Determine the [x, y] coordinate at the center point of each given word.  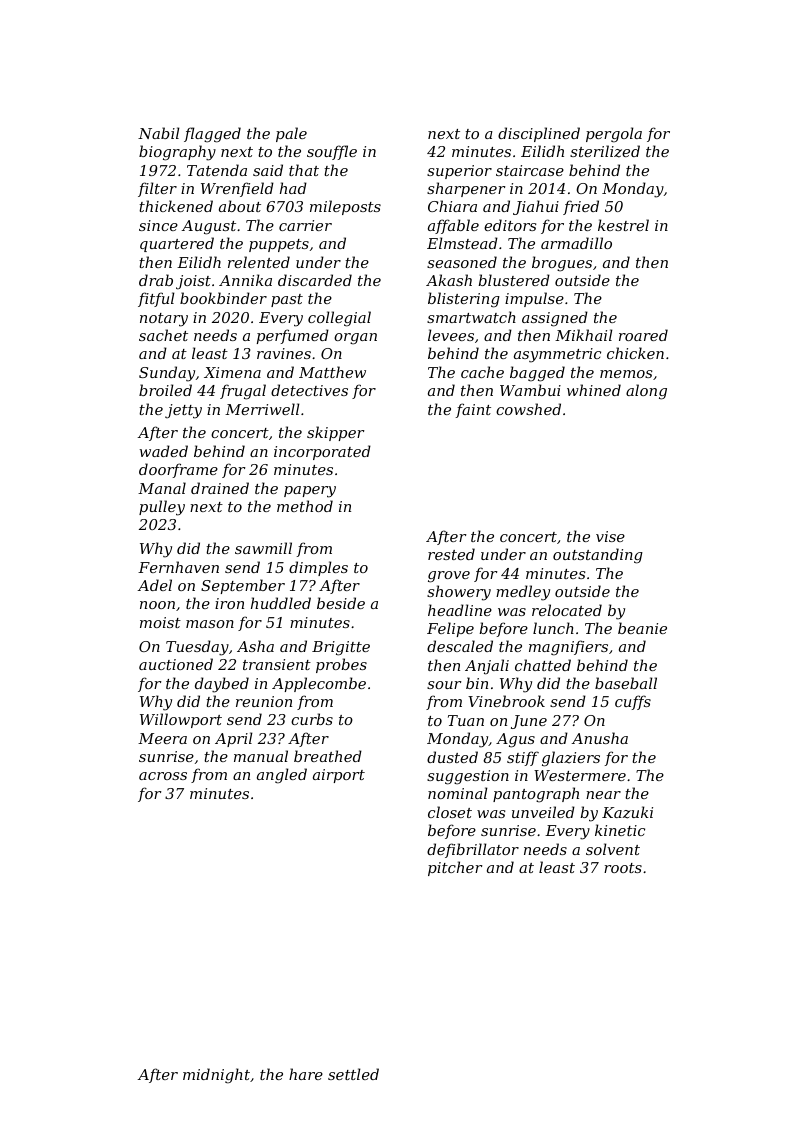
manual [261, 756]
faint [473, 410]
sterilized [605, 151]
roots [623, 868]
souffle [332, 152]
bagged [537, 374]
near [603, 795]
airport [339, 776]
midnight [216, 1076]
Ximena [232, 372]
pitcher [455, 868]
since [158, 225]
